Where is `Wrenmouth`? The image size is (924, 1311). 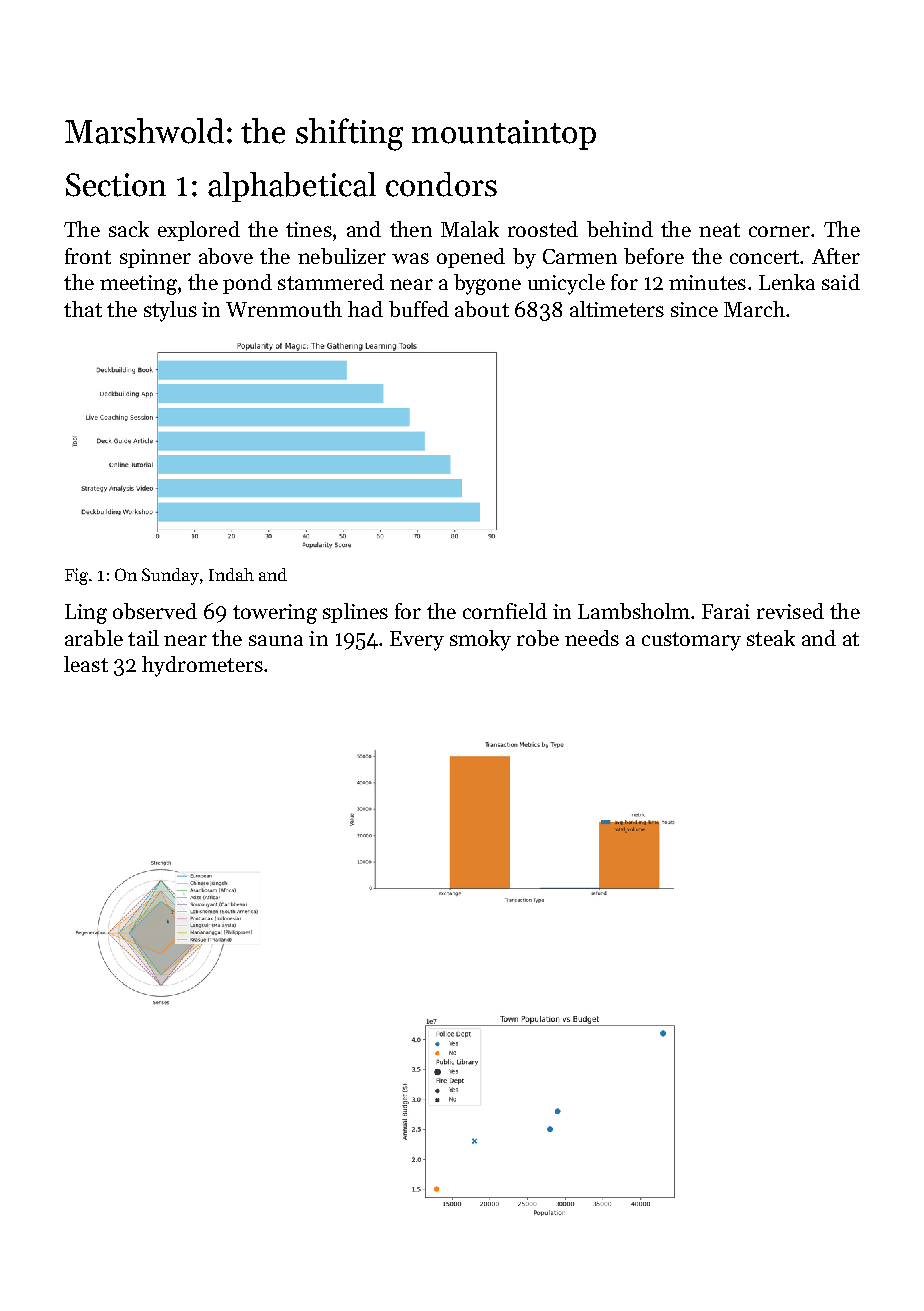 Wrenmouth is located at coordinates (284, 309).
